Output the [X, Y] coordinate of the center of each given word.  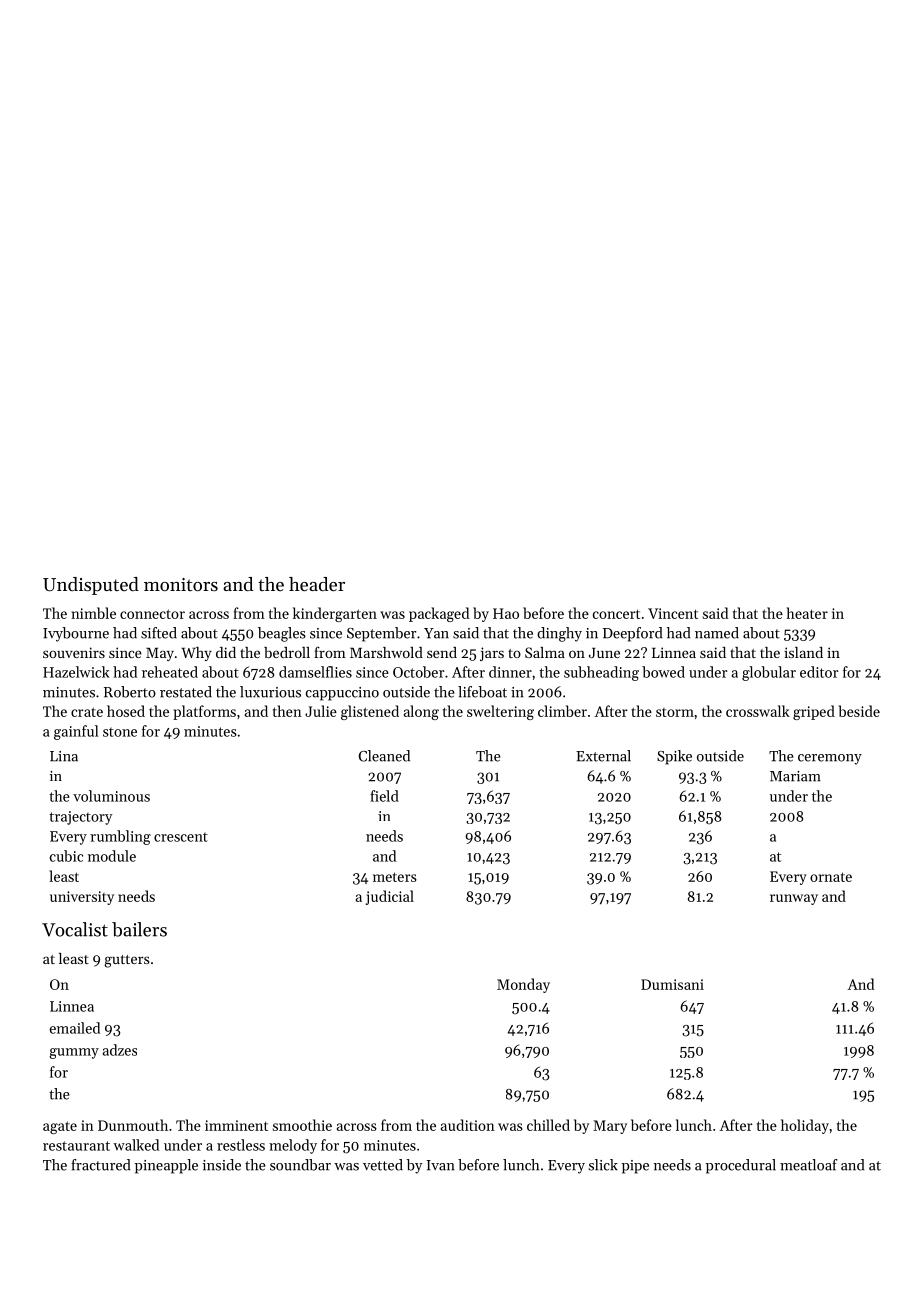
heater [807, 613]
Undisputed [91, 586]
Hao [506, 613]
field [384, 796]
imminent [236, 1125]
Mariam [795, 776]
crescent [181, 837]
